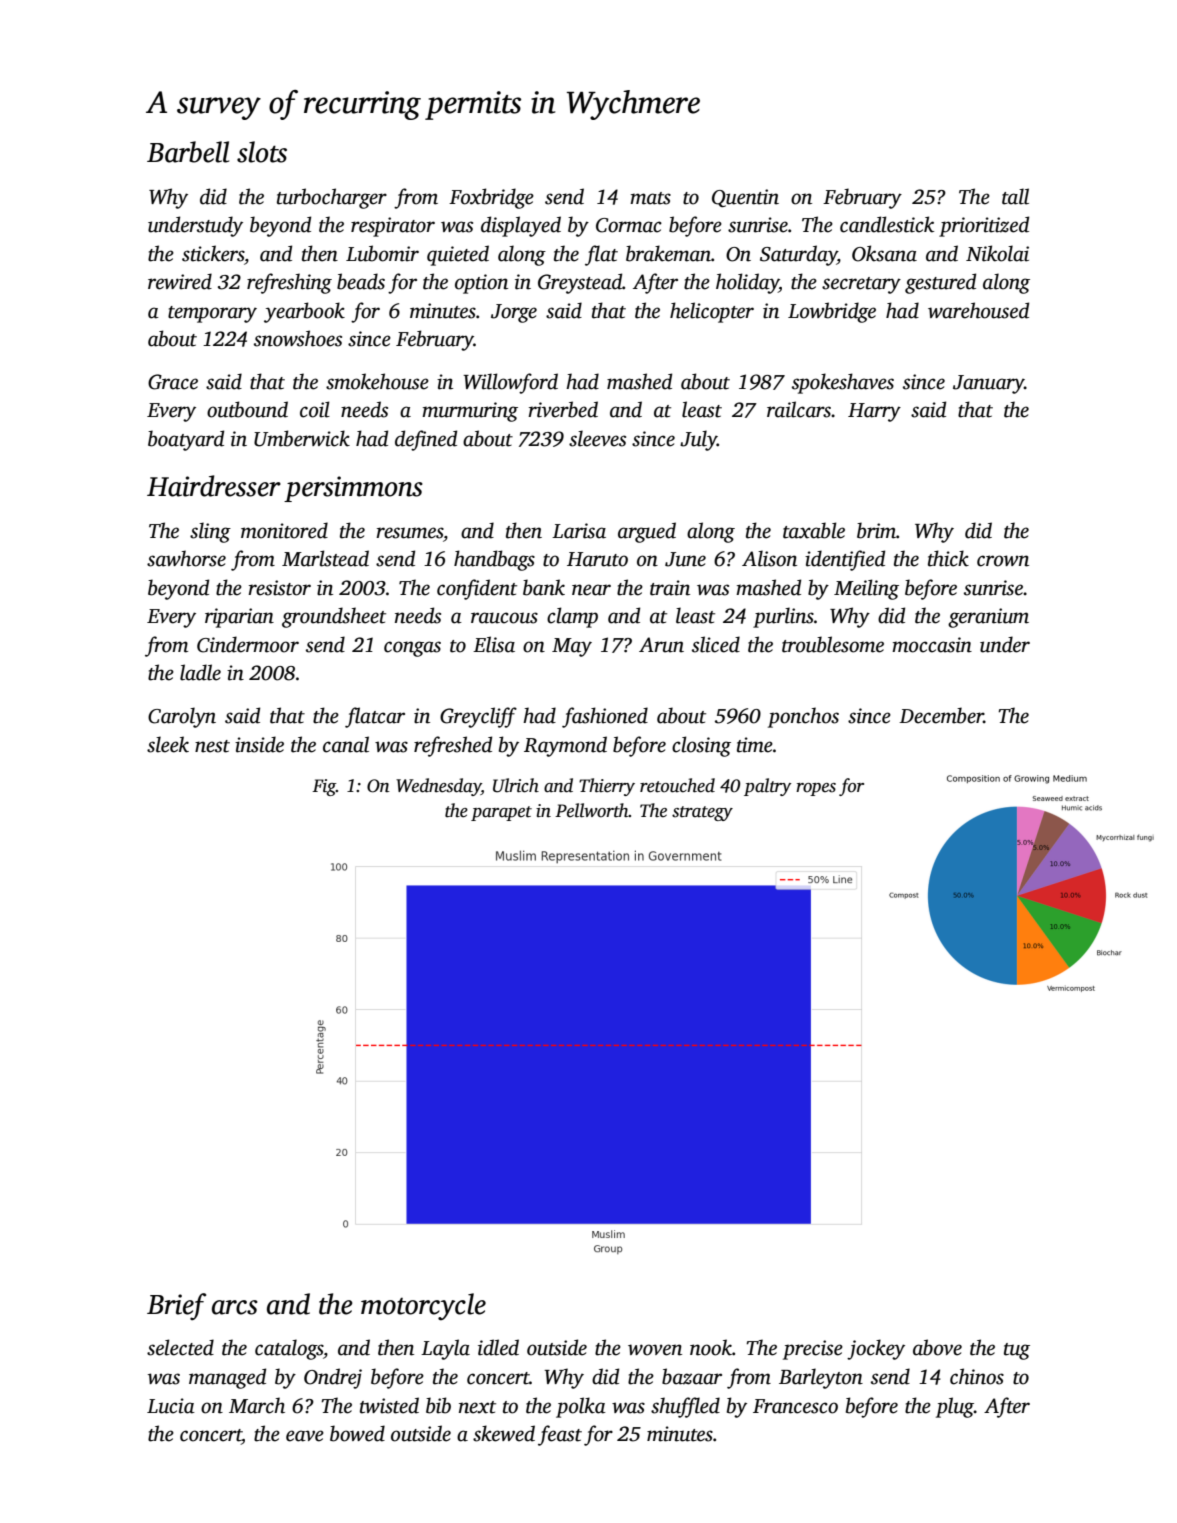 The image size is (1177, 1523). What do you see at coordinates (832, 312) in the document?
I see `Lowbridge` at bounding box center [832, 312].
